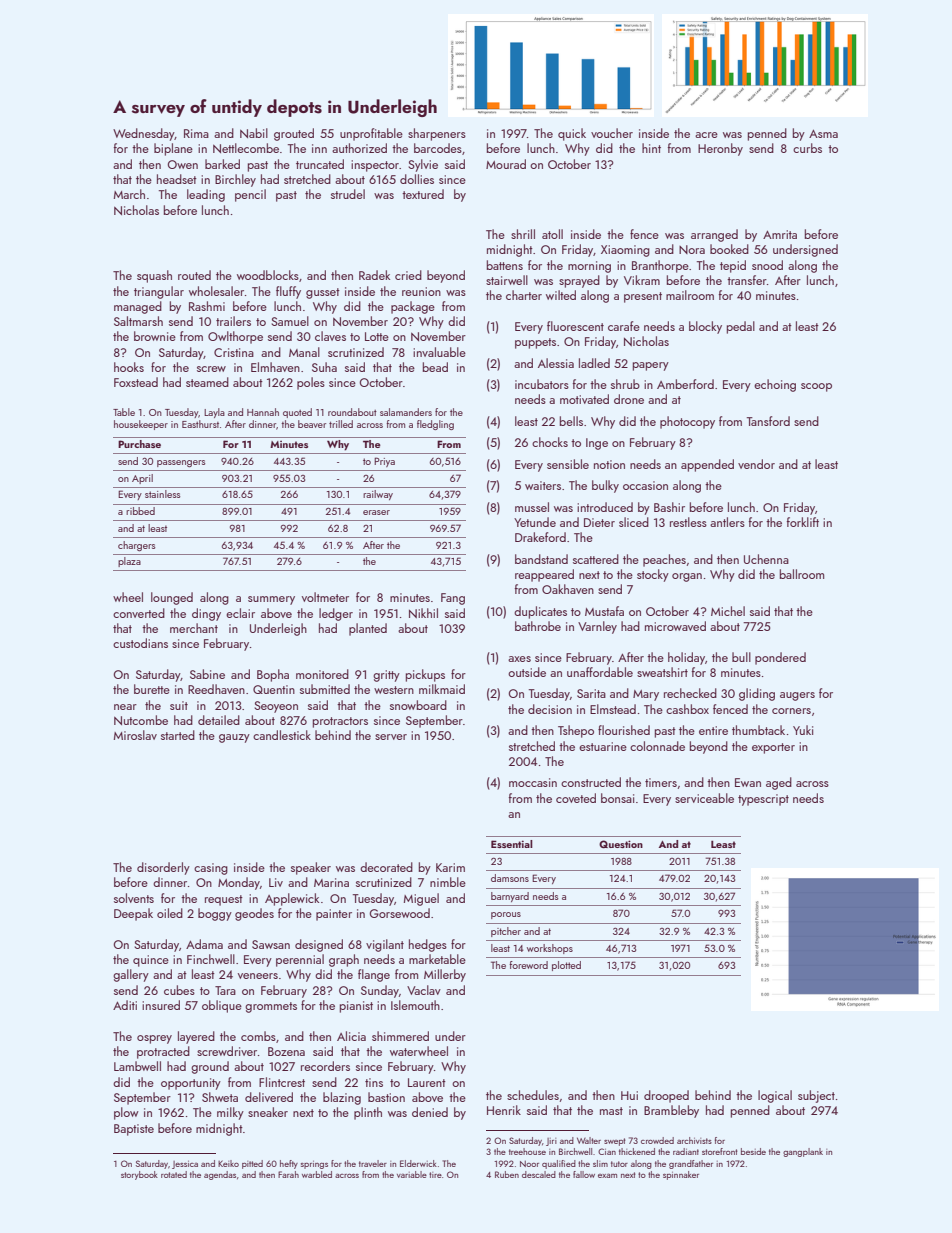  Describe the element at coordinates (376, 512) in the screenshot. I see `eraser` at that location.
